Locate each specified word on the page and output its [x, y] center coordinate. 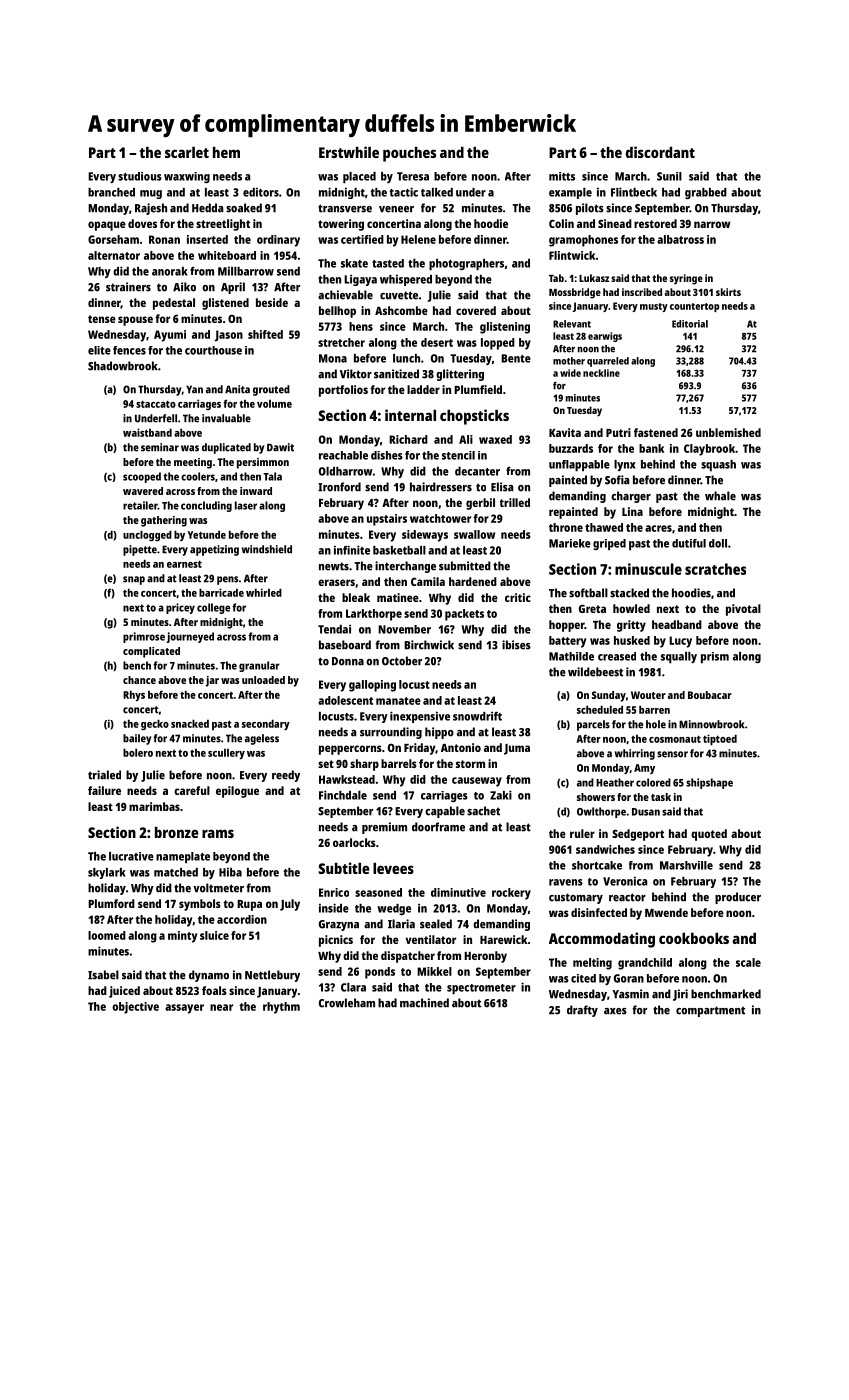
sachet [483, 811]
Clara [353, 987]
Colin [561, 223]
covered [476, 310]
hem [226, 152]
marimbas [154, 806]
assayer [184, 1009]
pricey [180, 608]
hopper [567, 626]
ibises [516, 645]
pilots [590, 209]
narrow [712, 224]
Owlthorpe [601, 812]
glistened [225, 304]
